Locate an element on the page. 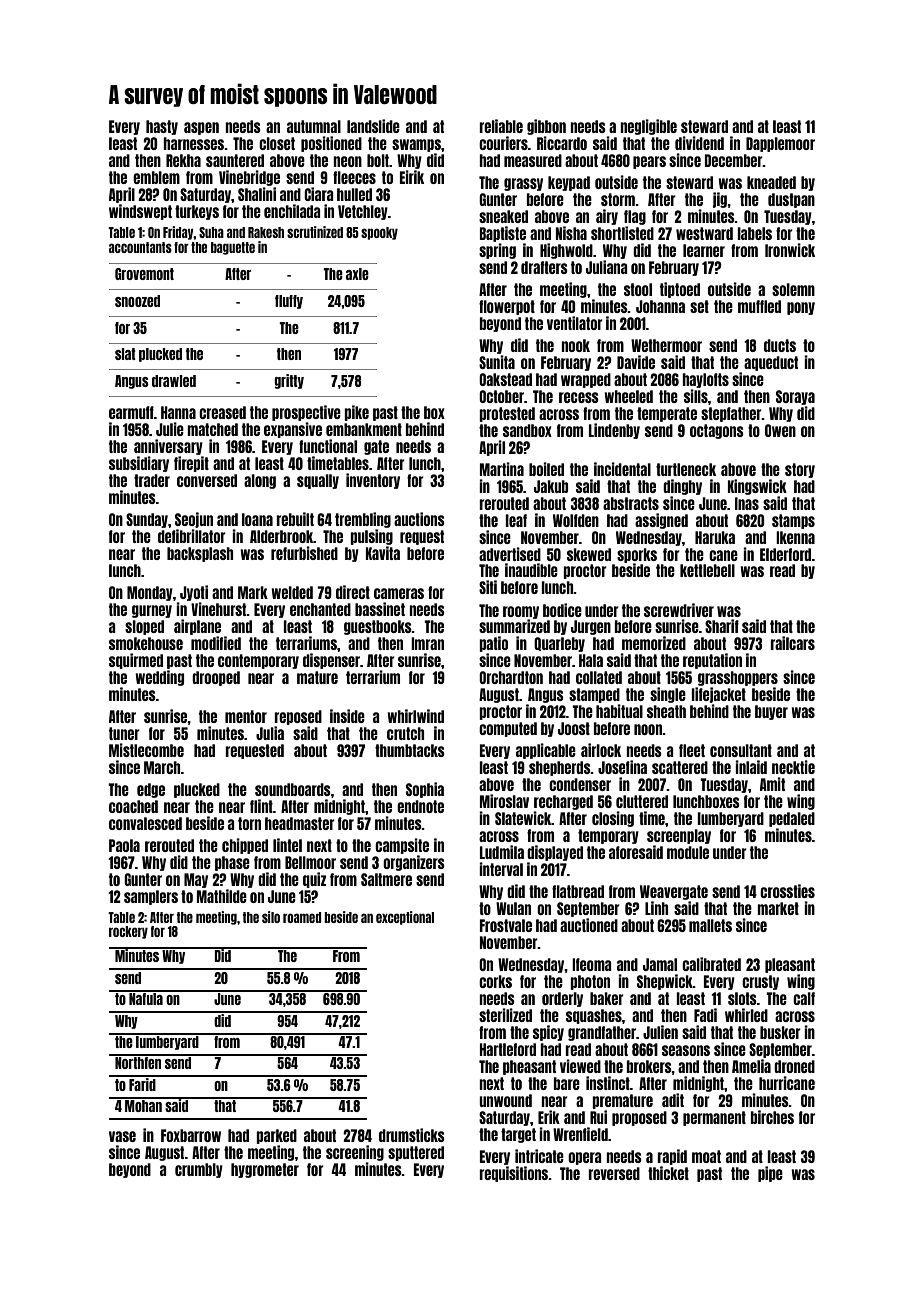  vase is located at coordinates (122, 1136).
